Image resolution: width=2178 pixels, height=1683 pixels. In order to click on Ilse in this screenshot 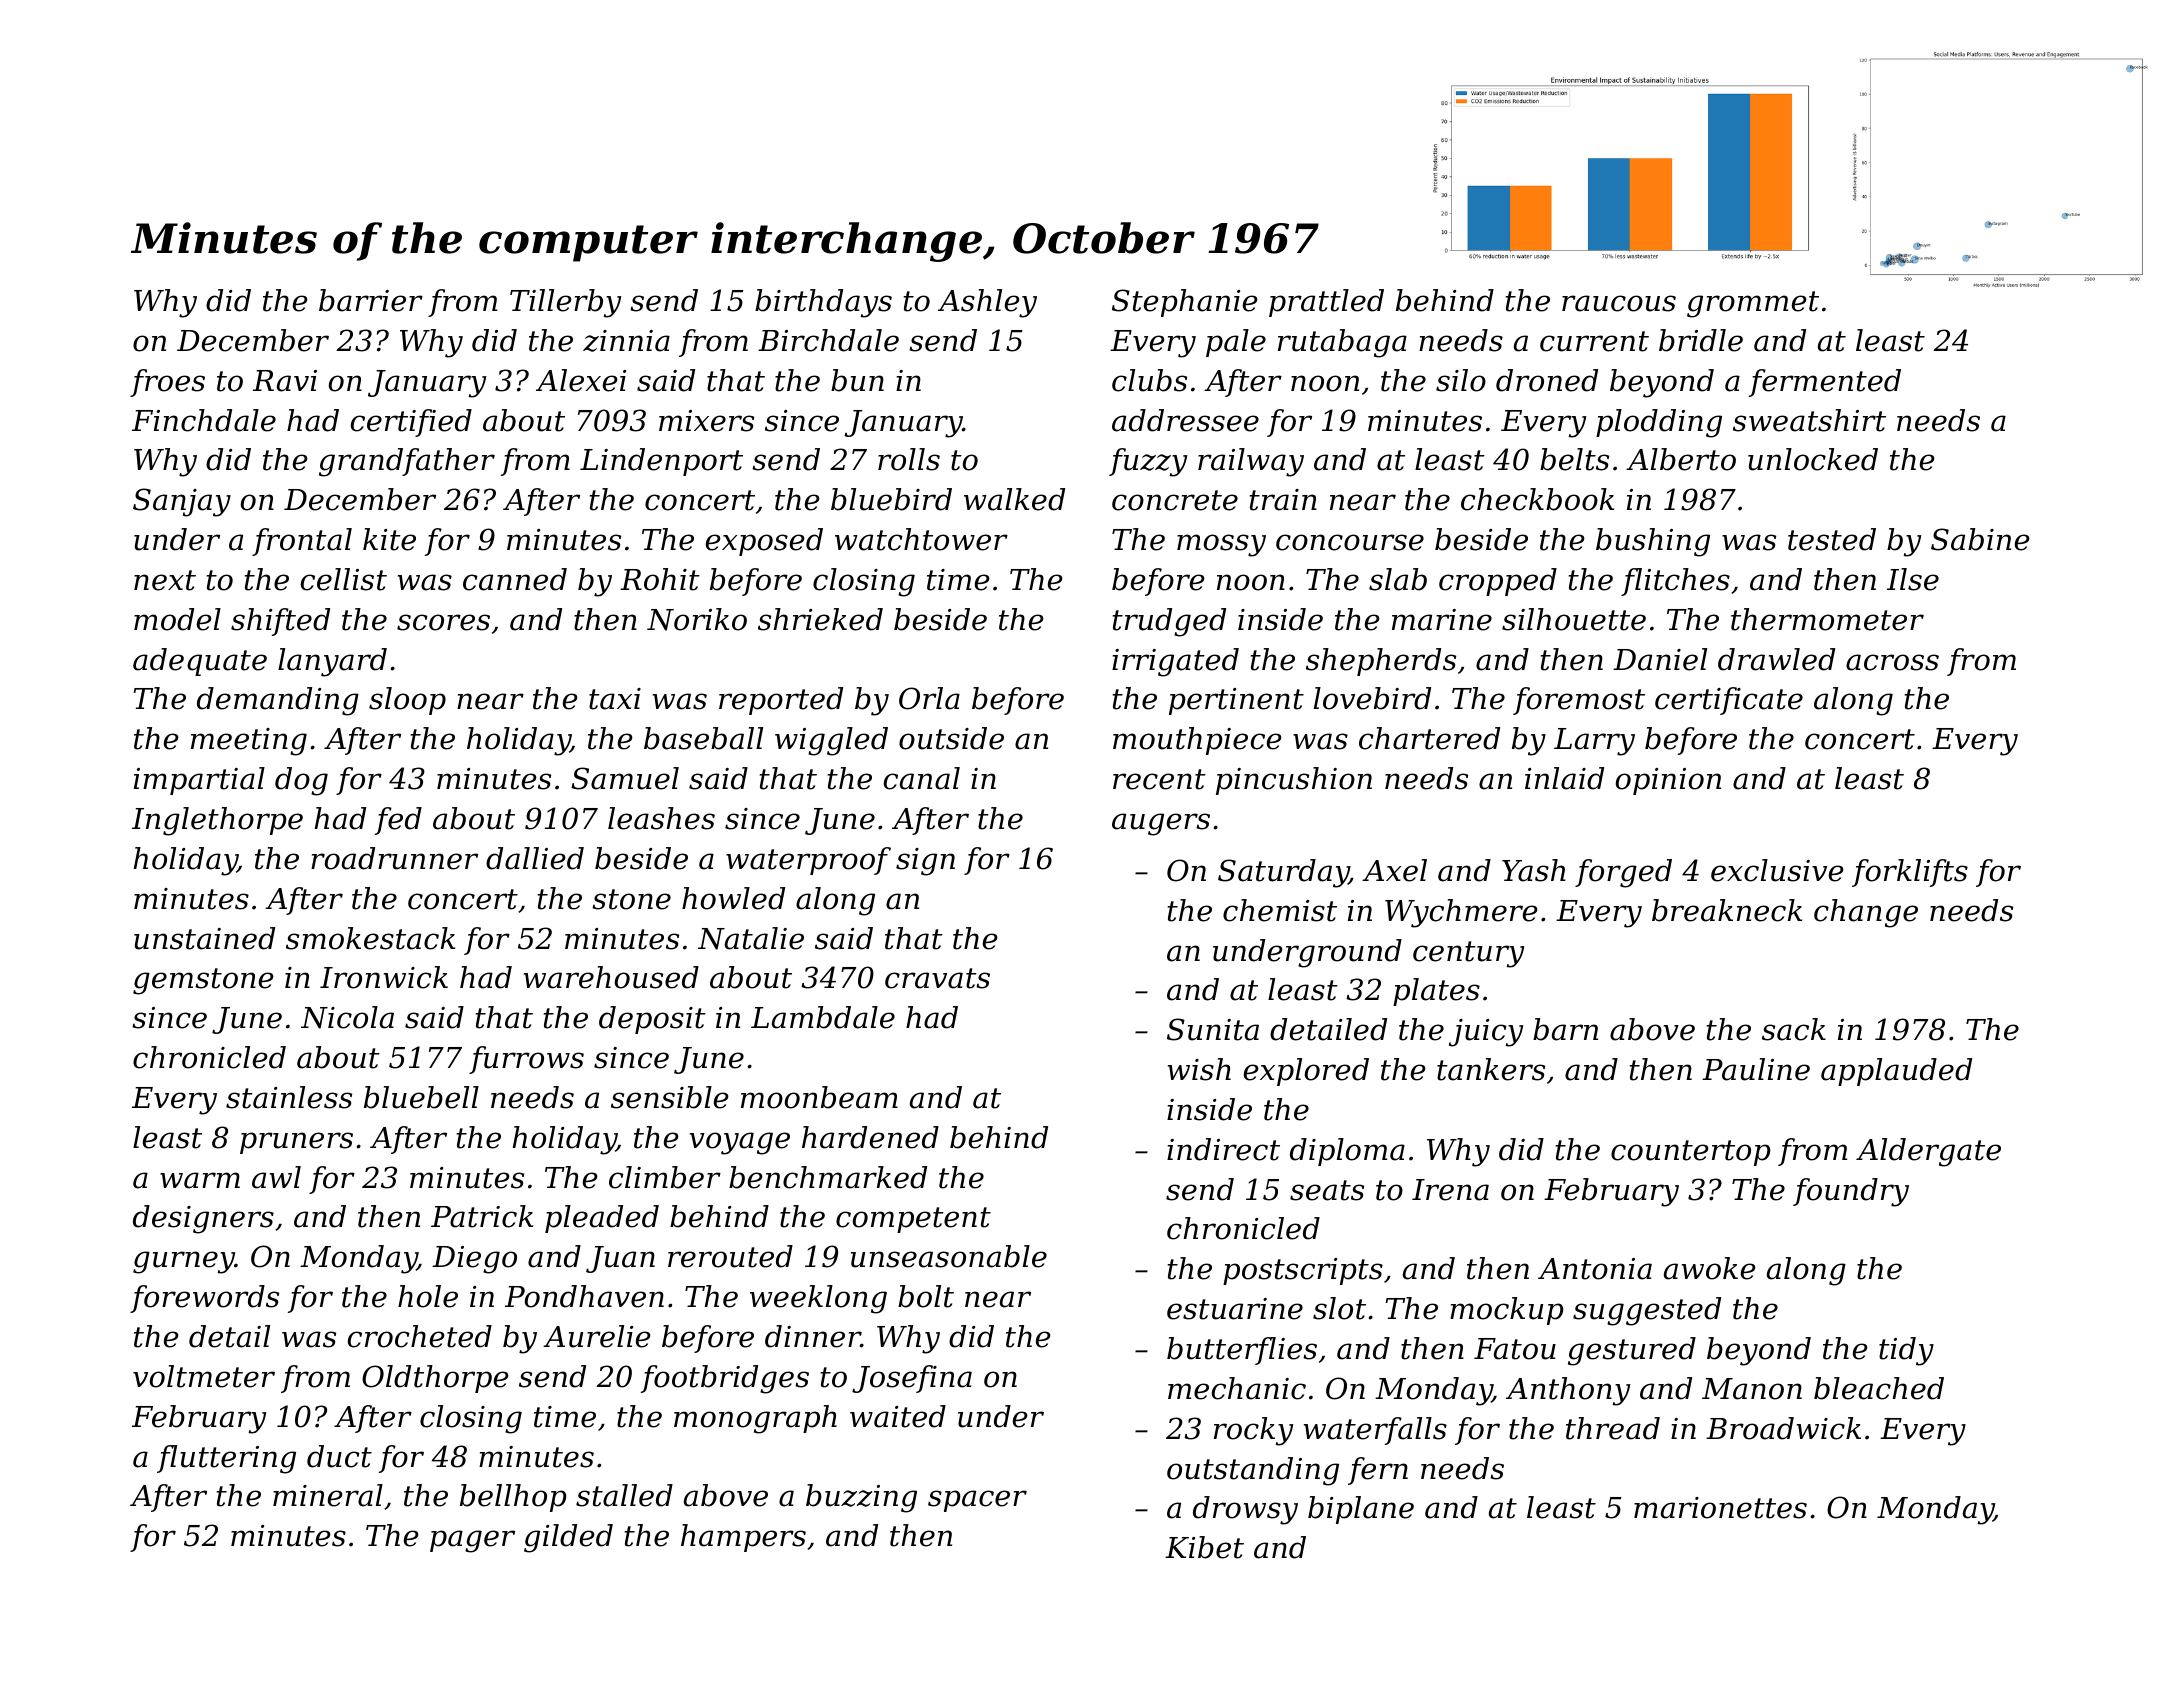, I will do `click(1913, 579)`.
